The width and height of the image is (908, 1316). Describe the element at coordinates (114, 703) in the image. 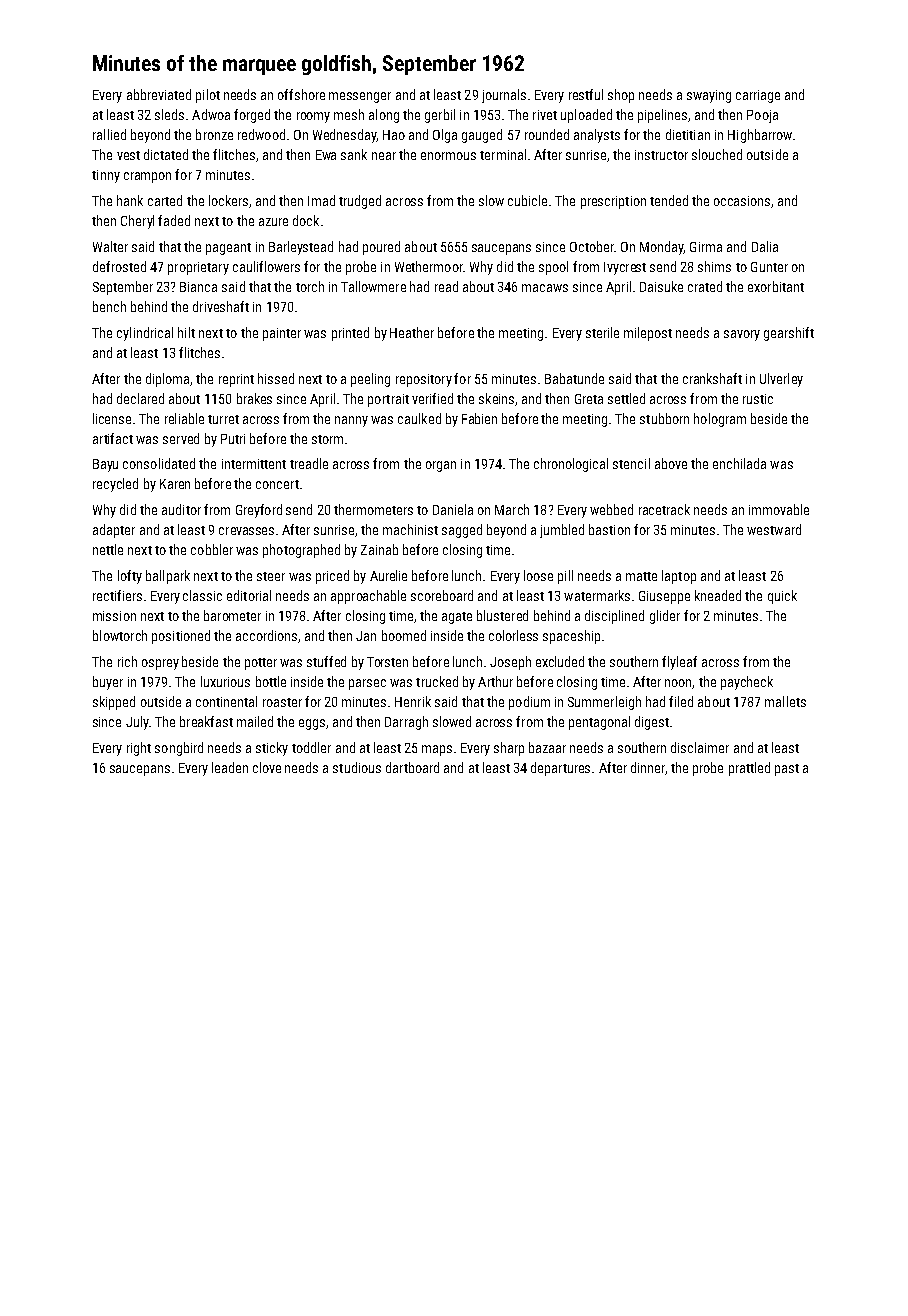

I see `skipped` at that location.
